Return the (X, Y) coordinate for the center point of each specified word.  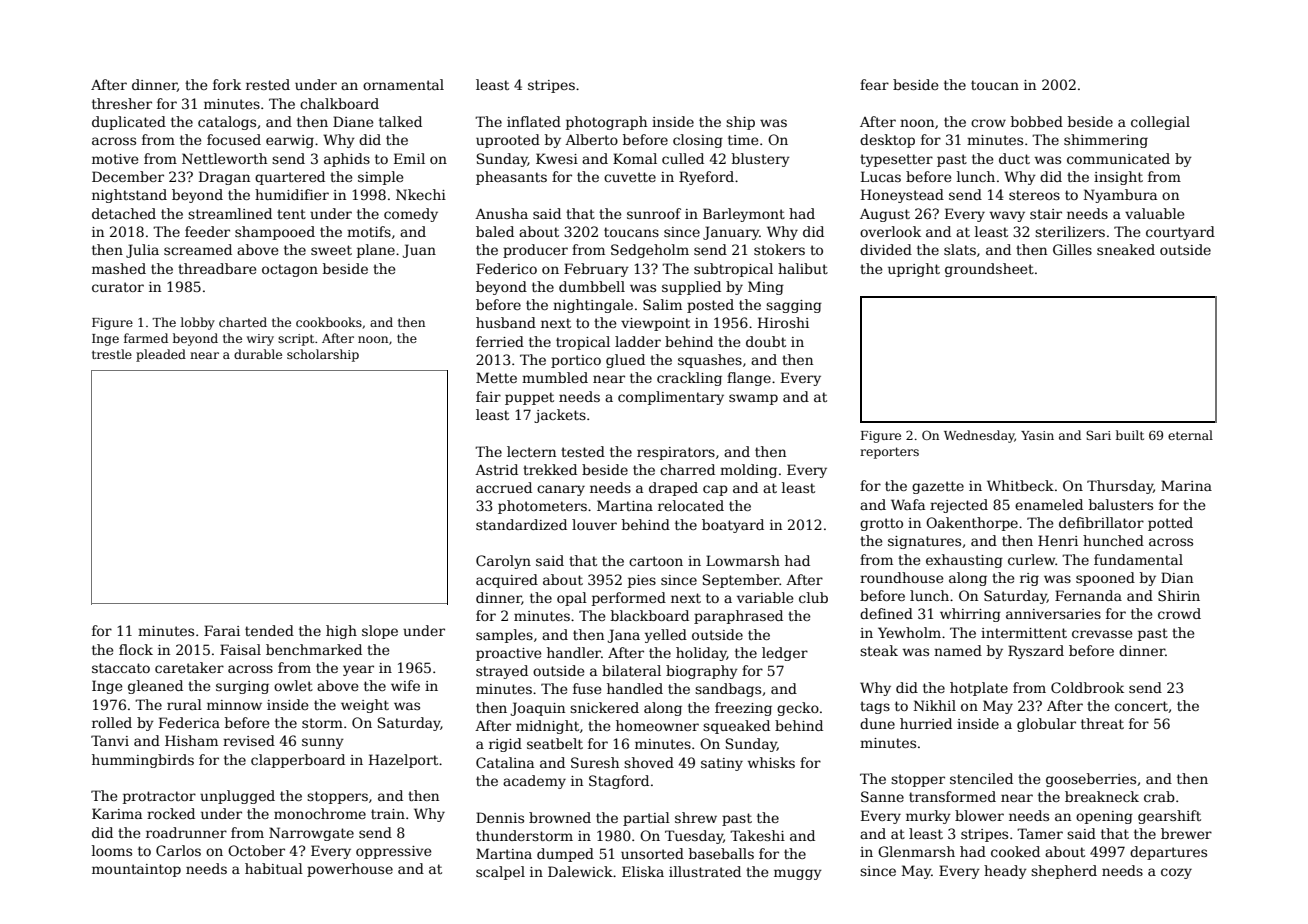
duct (1014, 158)
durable (258, 354)
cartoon (656, 561)
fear (874, 84)
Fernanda (1088, 595)
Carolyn (503, 562)
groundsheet (989, 270)
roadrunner (186, 832)
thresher (122, 103)
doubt (766, 341)
